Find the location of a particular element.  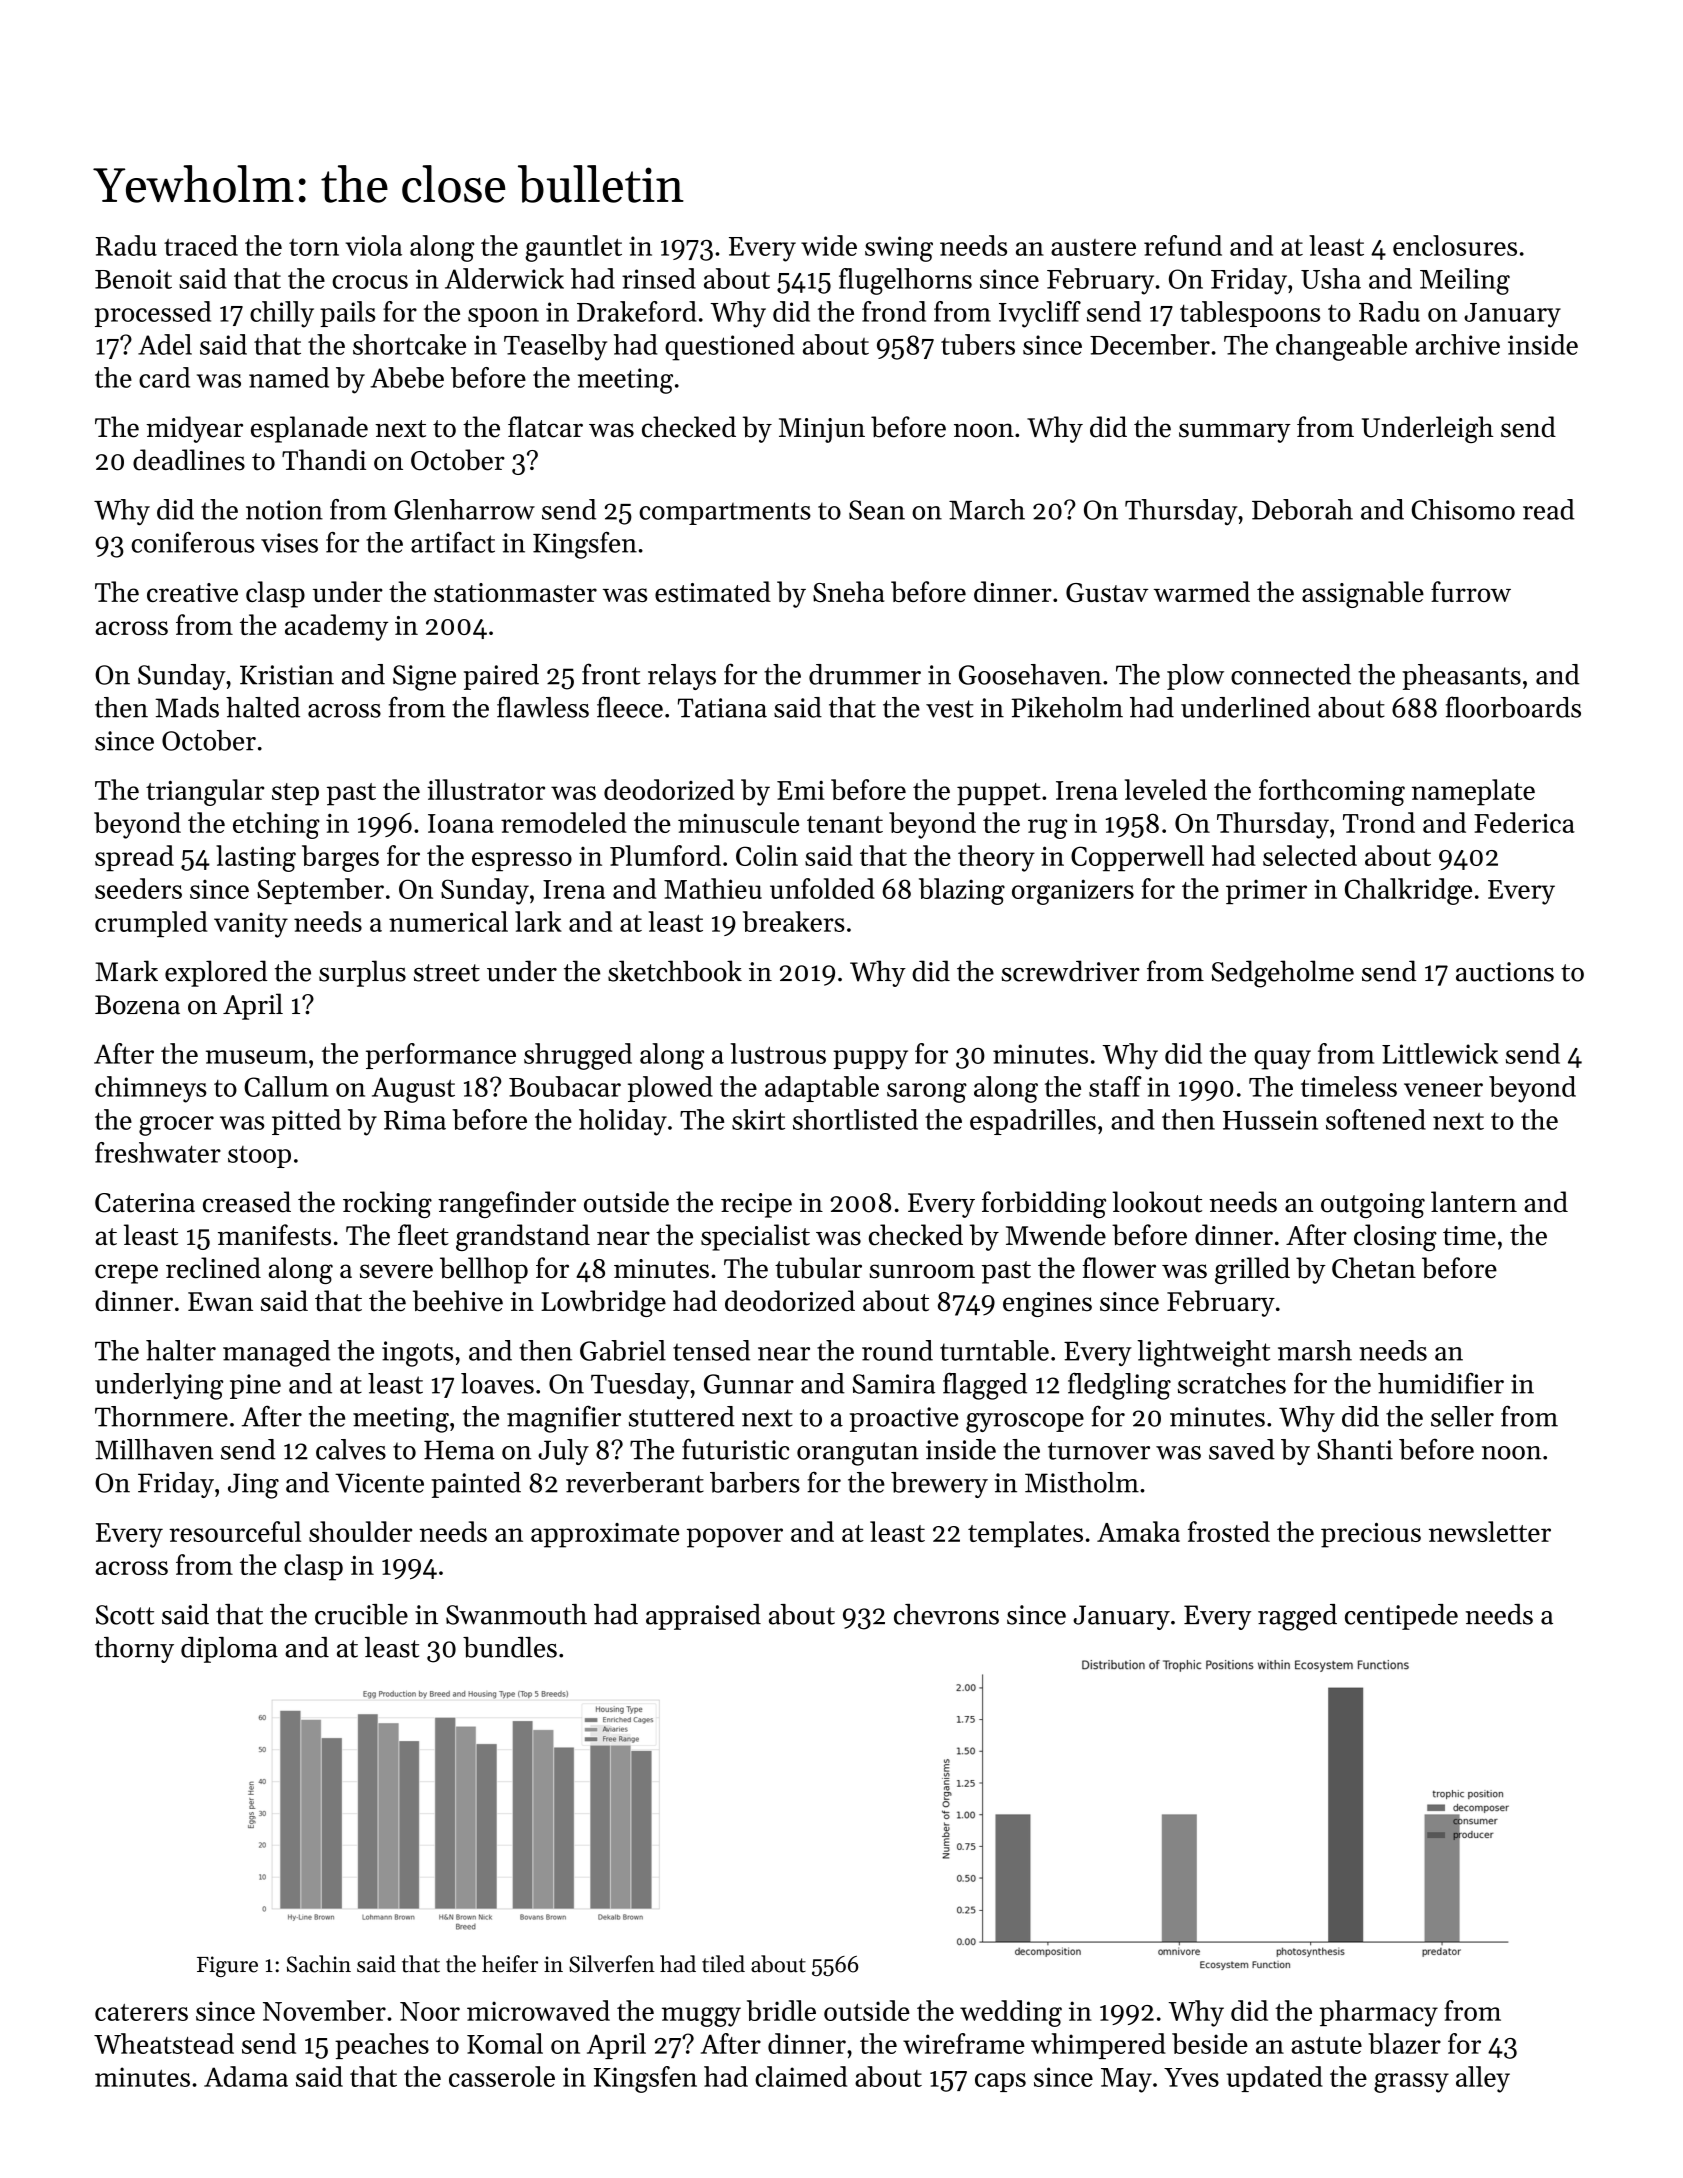

seller is located at coordinates (1462, 1416).
